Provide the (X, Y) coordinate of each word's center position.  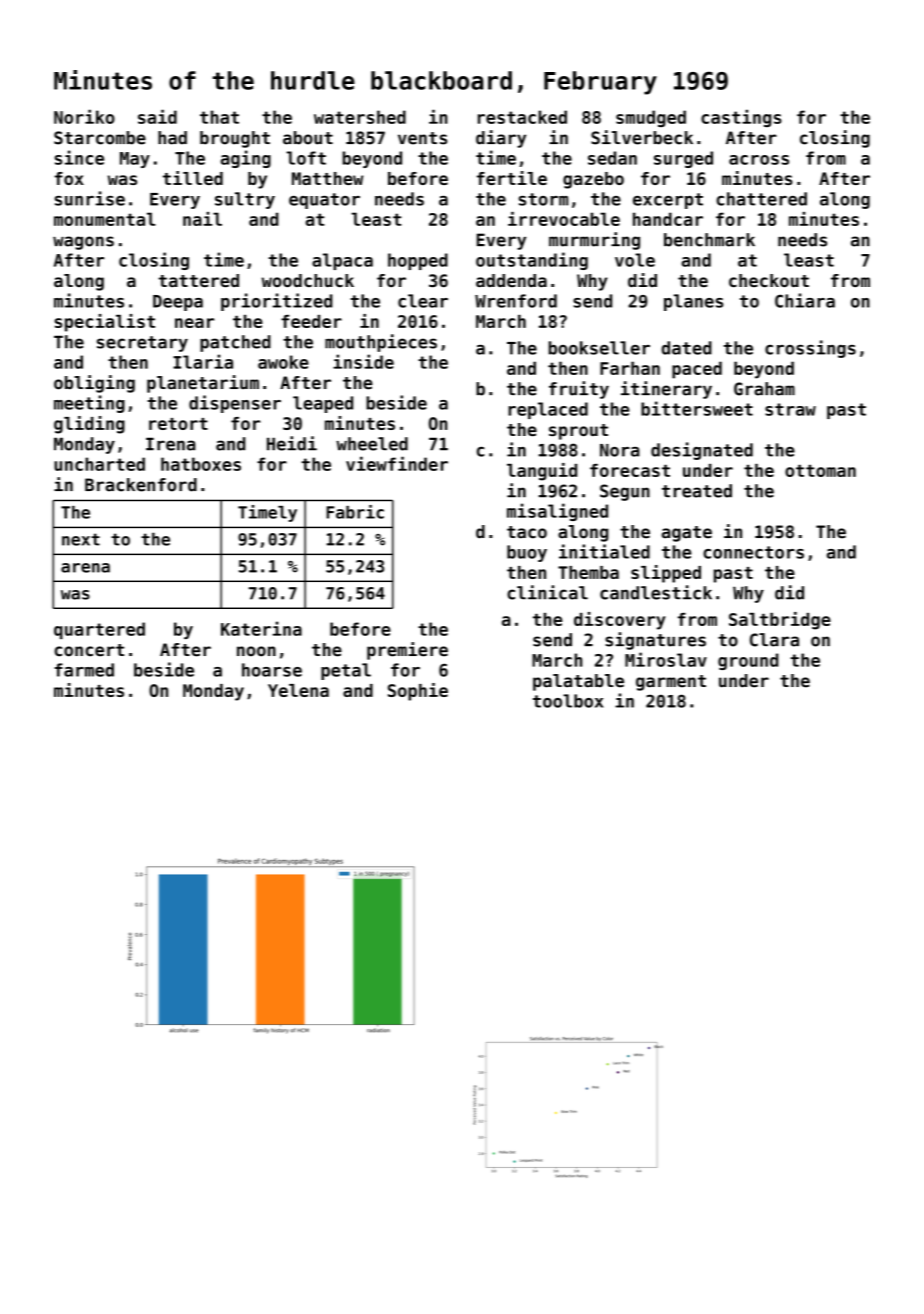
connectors (753, 552)
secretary (142, 344)
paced (697, 370)
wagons (83, 243)
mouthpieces (381, 343)
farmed (84, 670)
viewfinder (397, 463)
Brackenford (141, 485)
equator (324, 201)
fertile (512, 178)
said (157, 116)
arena (85, 568)
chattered (761, 199)
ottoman (820, 471)
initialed (604, 551)
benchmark (709, 240)
